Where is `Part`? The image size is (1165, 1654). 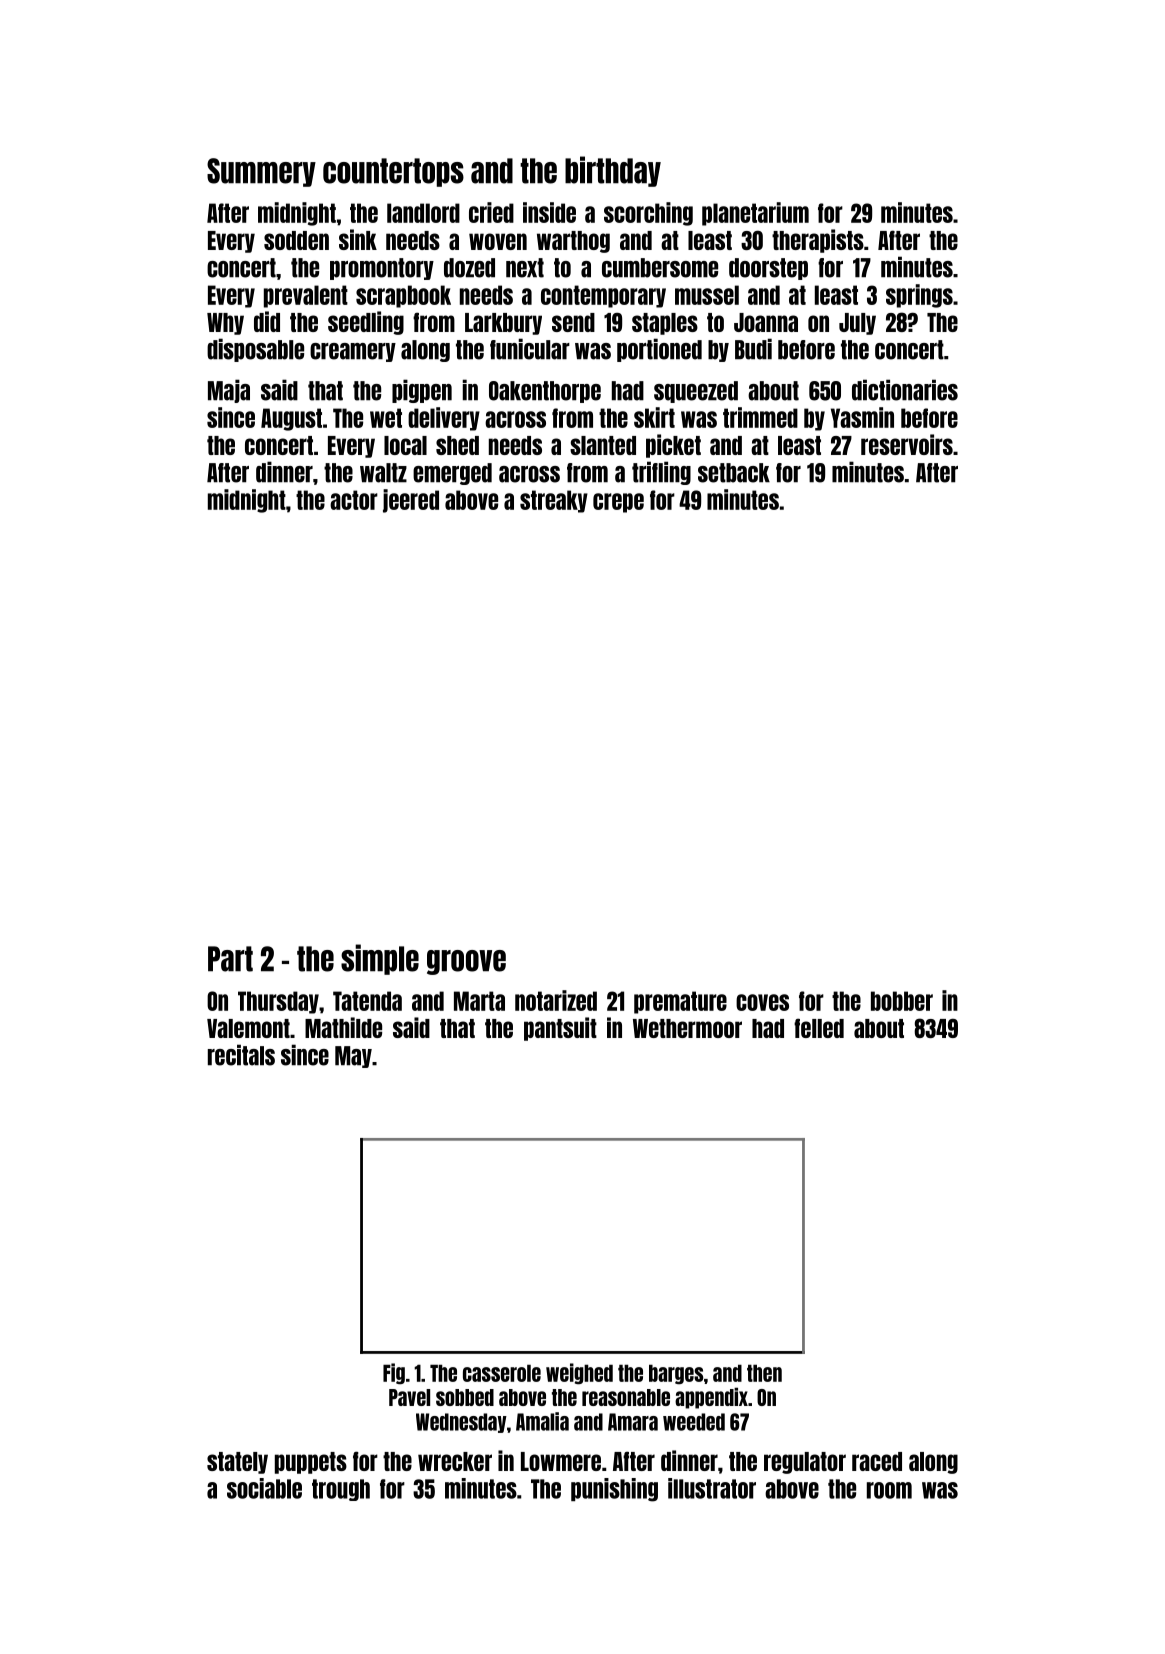
Part is located at coordinates (230, 959).
